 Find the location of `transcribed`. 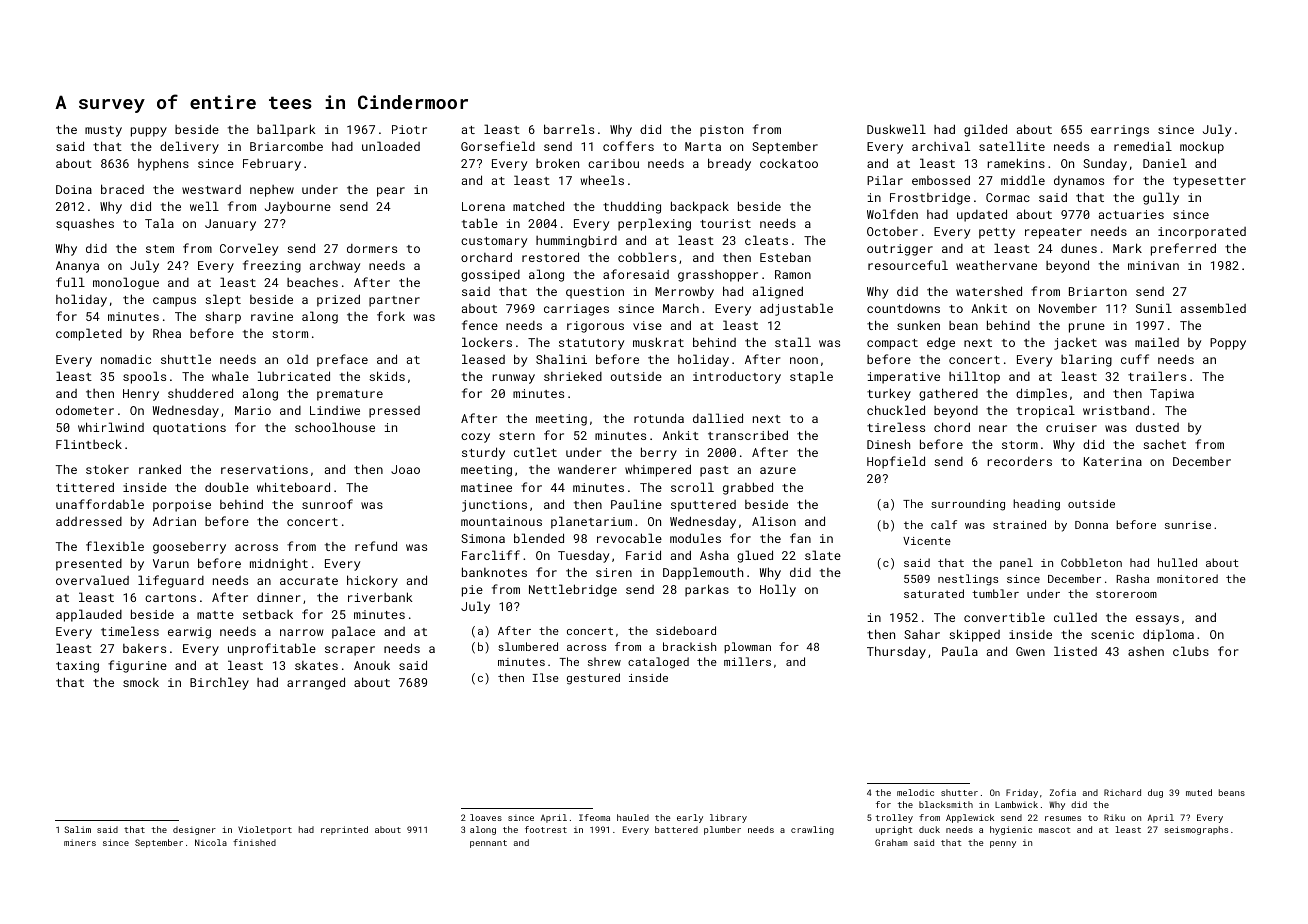

transcribed is located at coordinates (748, 435).
